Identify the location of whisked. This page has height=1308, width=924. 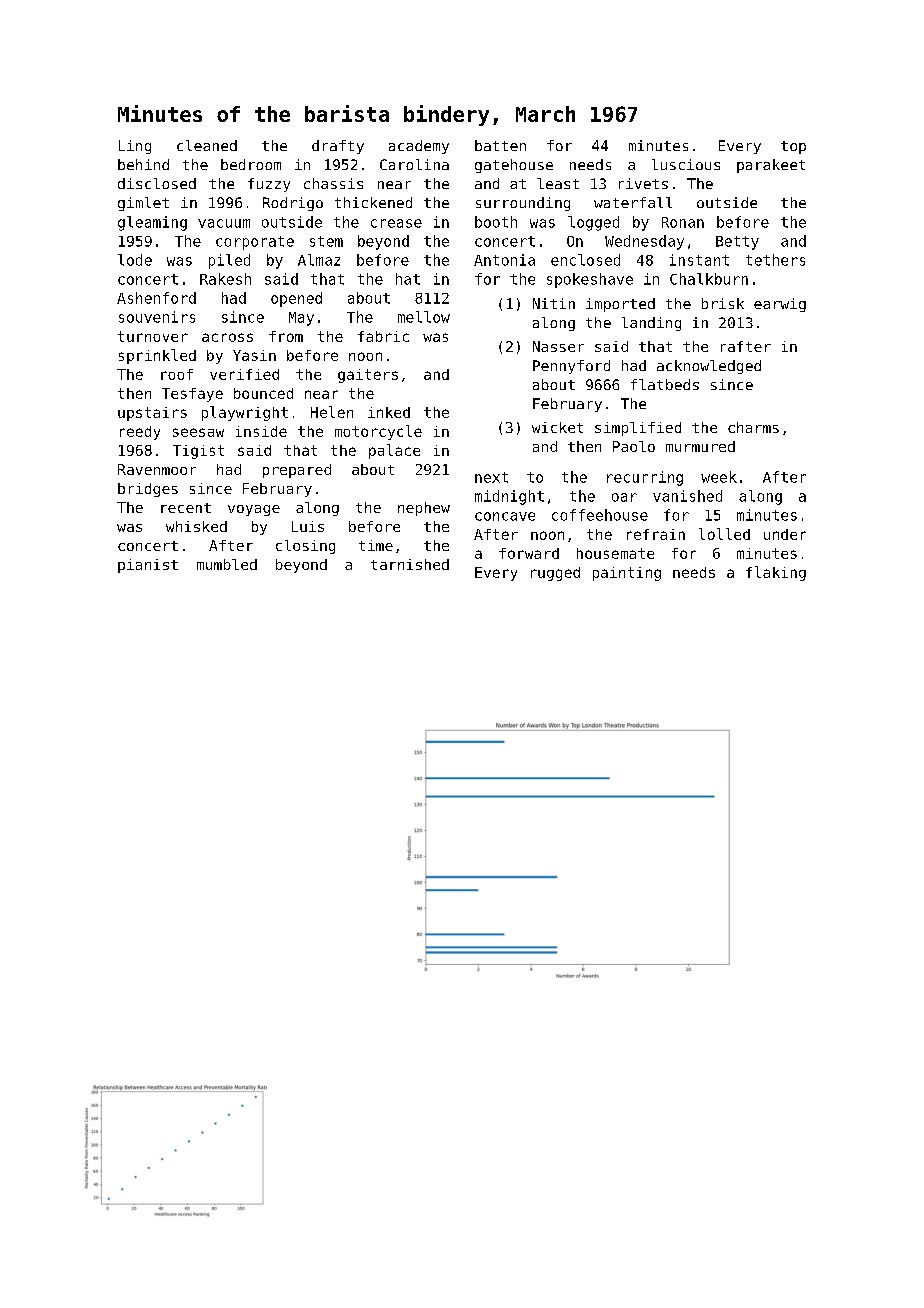
(196, 526).
